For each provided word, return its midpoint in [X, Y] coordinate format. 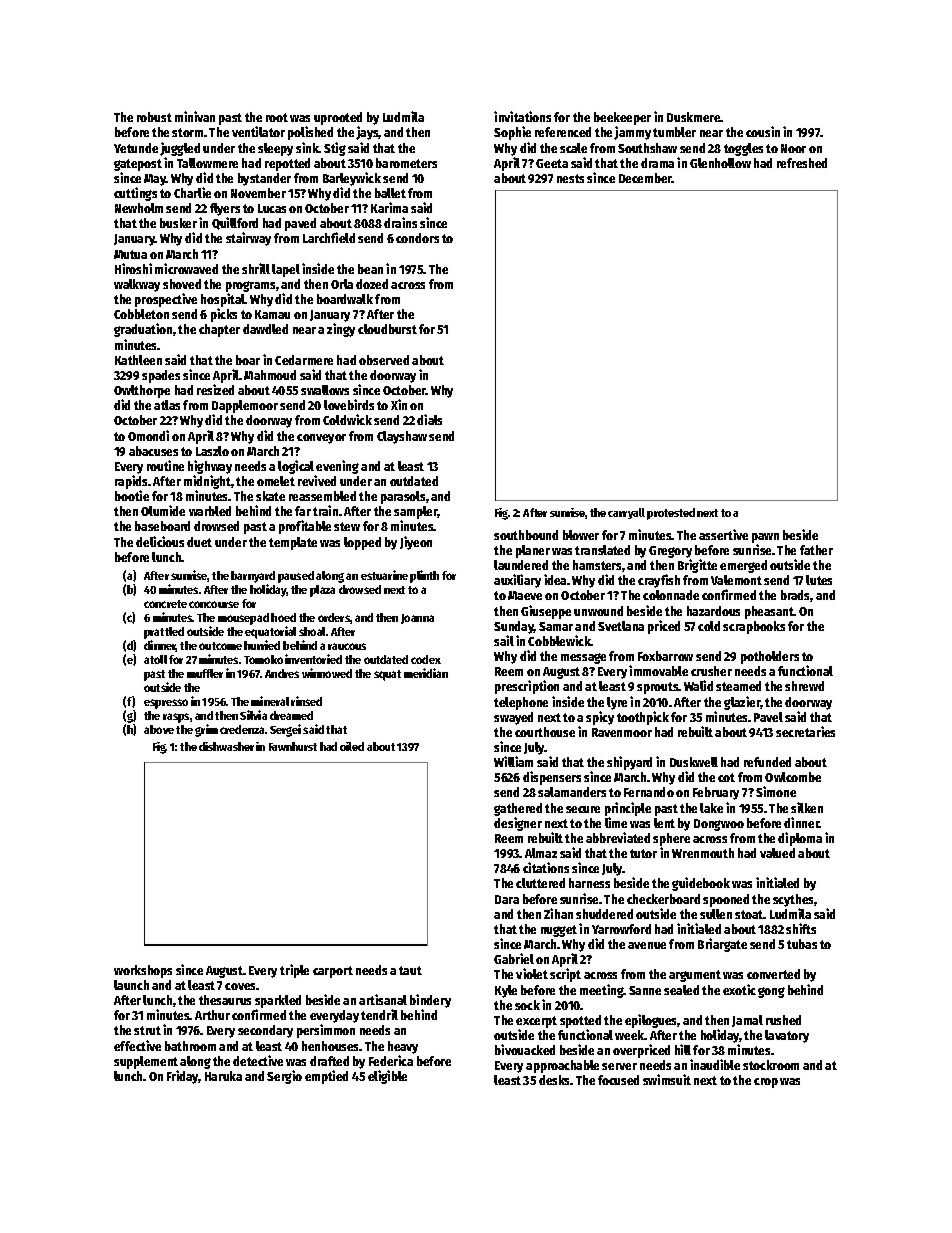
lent [664, 823]
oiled [352, 746]
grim [206, 730]
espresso [166, 704]
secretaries [805, 731]
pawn [765, 538]
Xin [399, 404]
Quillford [235, 223]
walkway [137, 285]
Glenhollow [720, 163]
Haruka [223, 1076]
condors [417, 238]
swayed [513, 718]
